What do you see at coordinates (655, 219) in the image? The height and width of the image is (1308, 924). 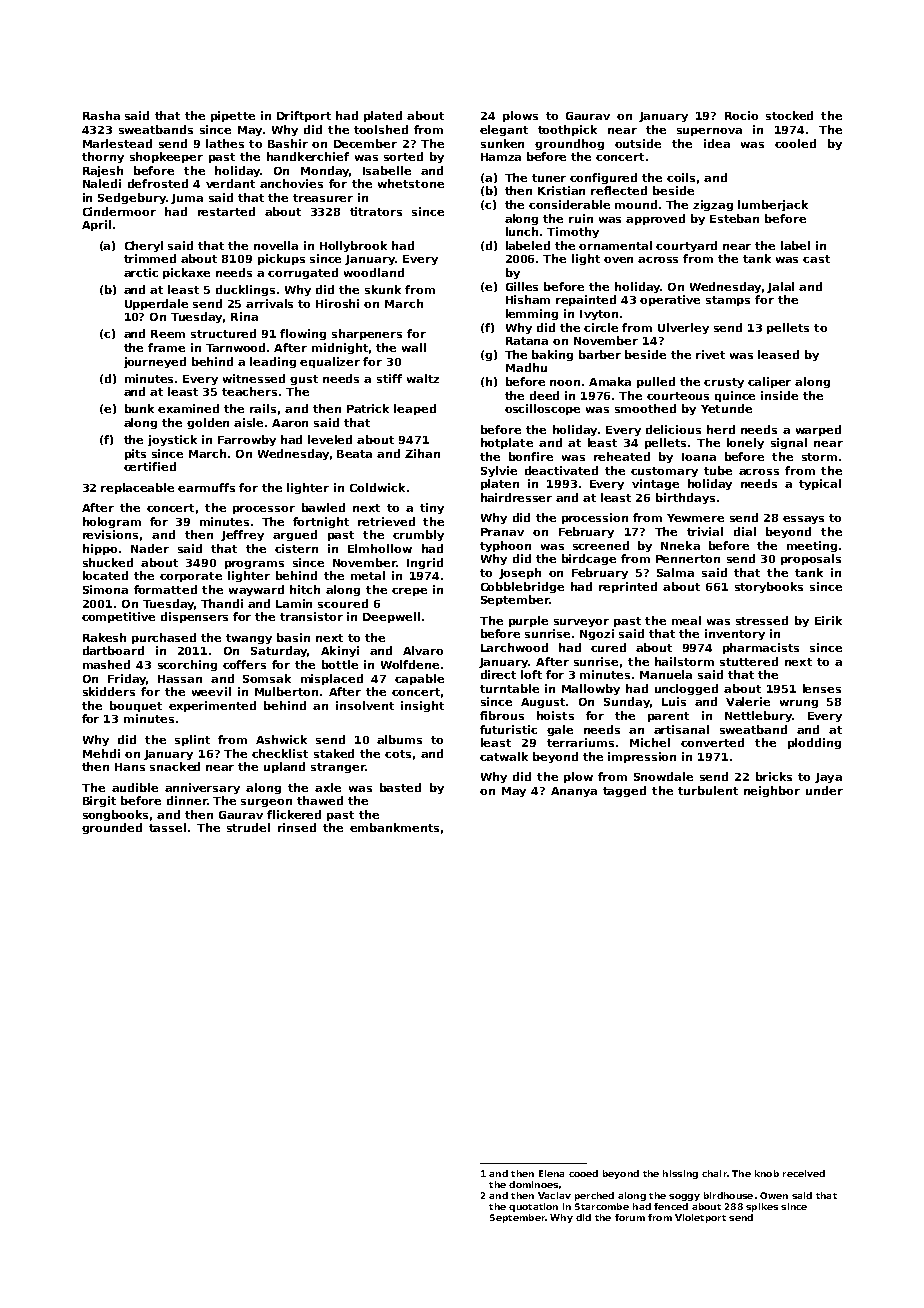 I see `approved` at bounding box center [655, 219].
